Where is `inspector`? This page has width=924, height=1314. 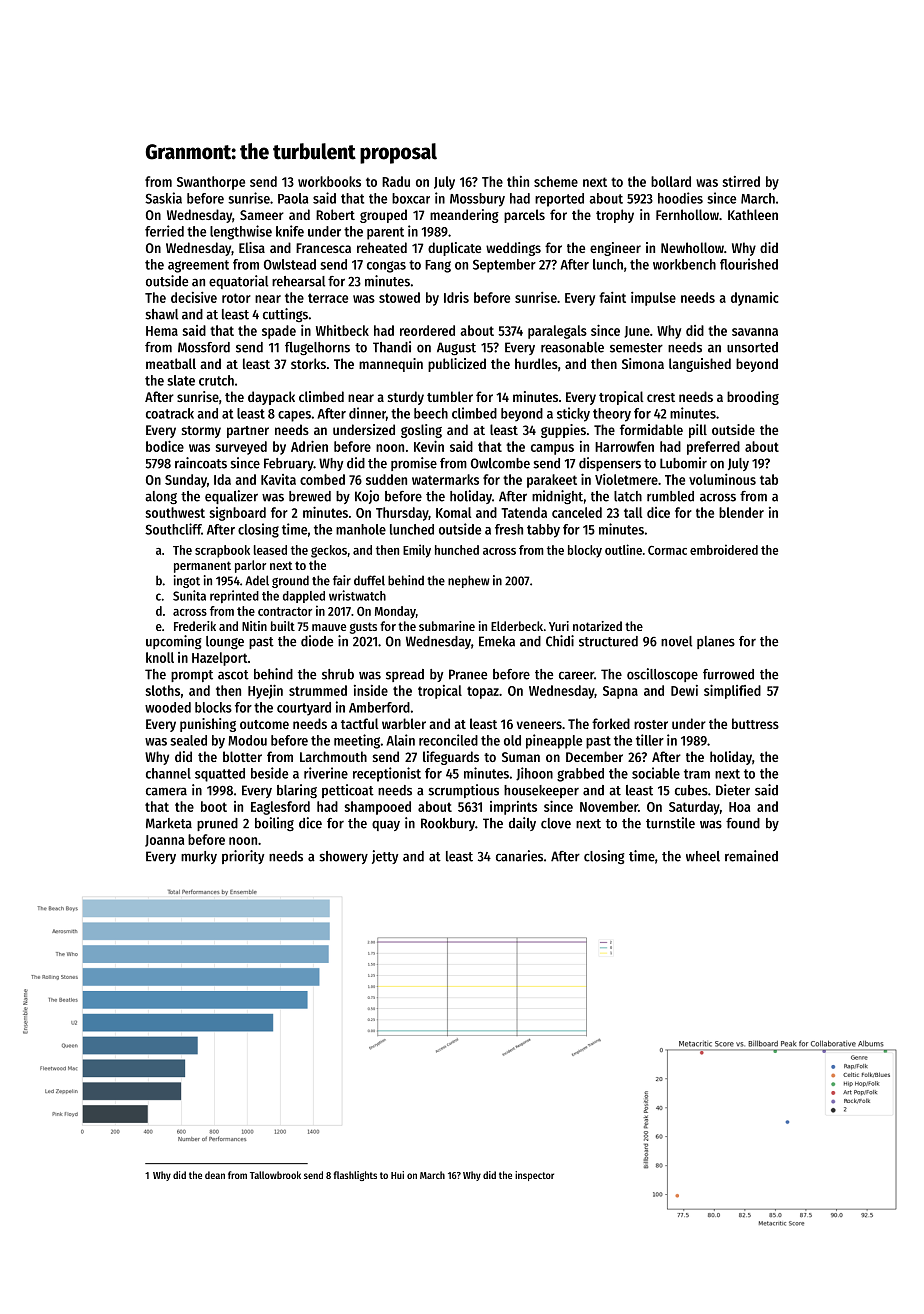 inspector is located at coordinates (534, 1176).
